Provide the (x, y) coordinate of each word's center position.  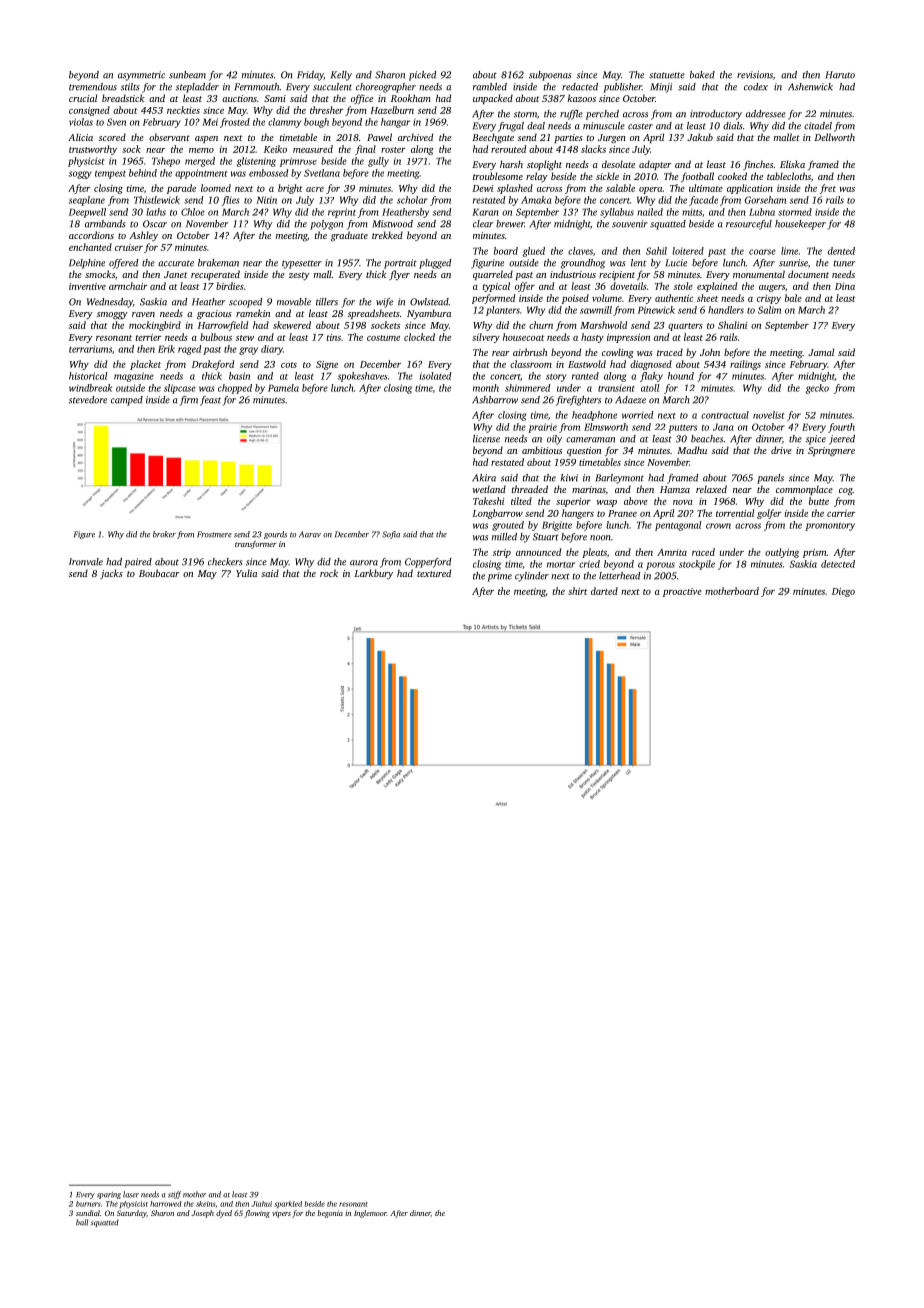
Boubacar (159, 573)
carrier (841, 513)
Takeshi (488, 501)
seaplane (87, 201)
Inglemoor (370, 1214)
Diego (843, 592)
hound (681, 376)
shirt (577, 591)
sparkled (288, 1204)
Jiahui (262, 1204)
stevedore (88, 400)
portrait (400, 264)
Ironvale (86, 562)
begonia (330, 1214)
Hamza (675, 489)
